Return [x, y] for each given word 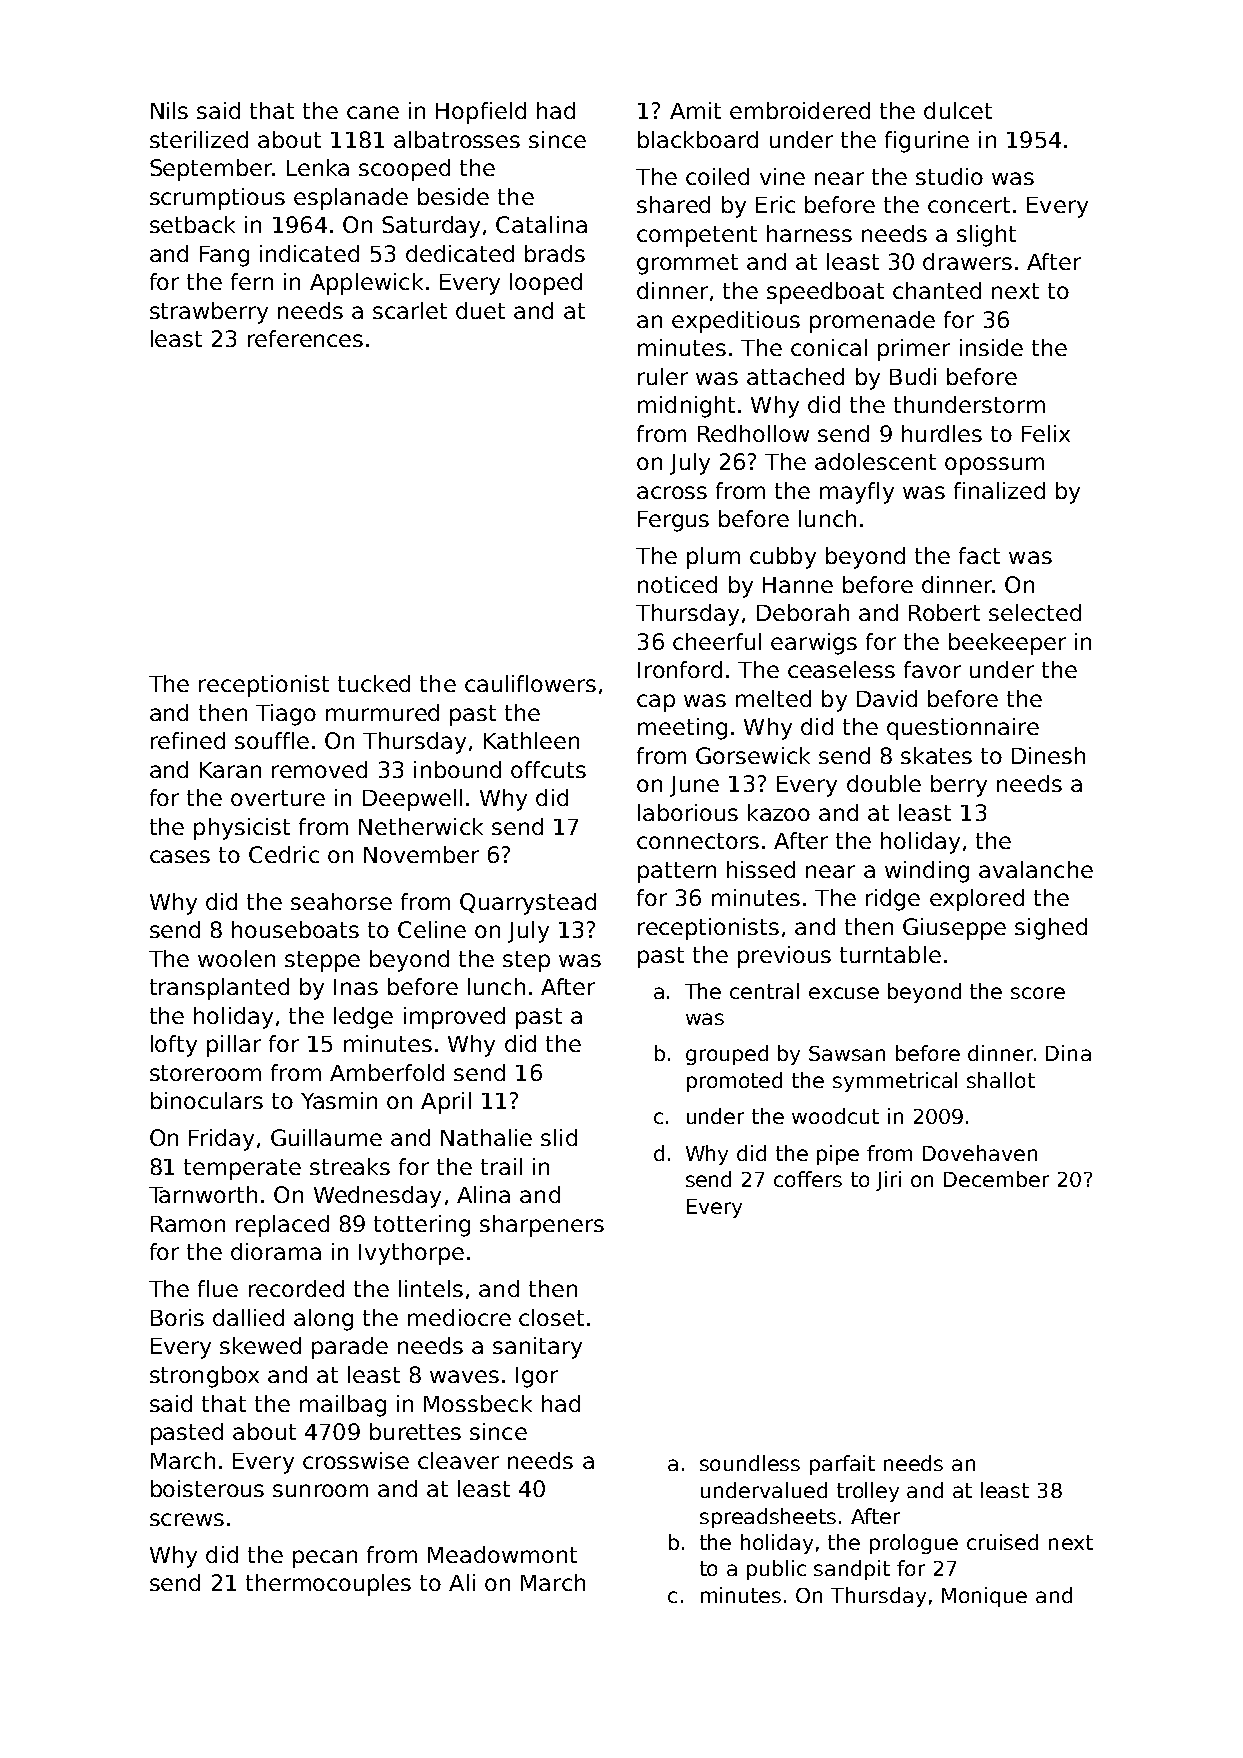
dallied [248, 1317]
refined [188, 740]
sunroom [320, 1490]
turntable [890, 954]
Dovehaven [980, 1153]
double [884, 783]
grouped [727, 1055]
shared [673, 204]
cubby [783, 558]
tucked [374, 683]
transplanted [219, 989]
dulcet [958, 110]
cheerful [717, 641]
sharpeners [542, 1226]
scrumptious [217, 199]
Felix [1046, 433]
